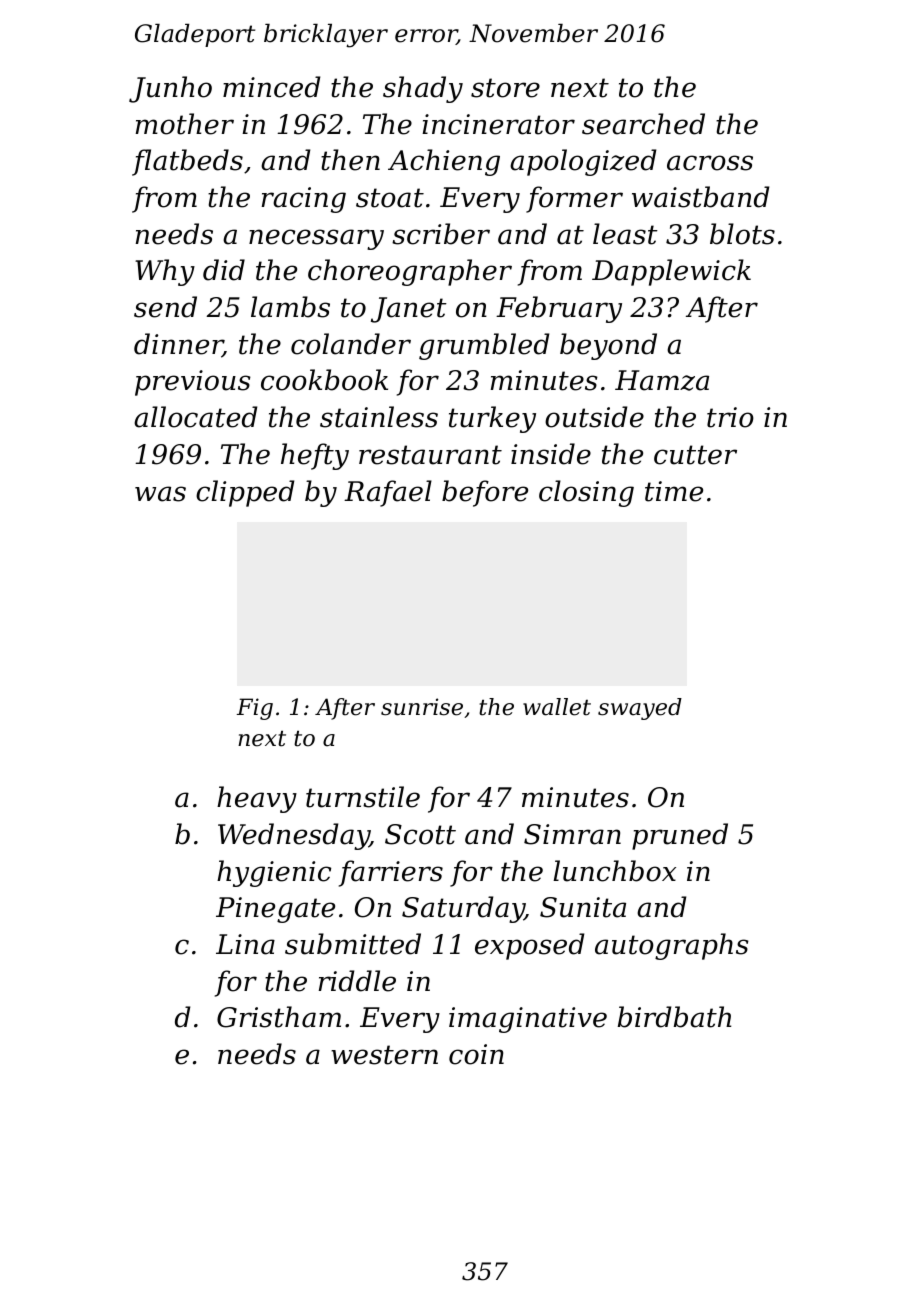 The width and height of the screenshot is (924, 1311). What do you see at coordinates (557, 707) in the screenshot?
I see `wallet` at bounding box center [557, 707].
